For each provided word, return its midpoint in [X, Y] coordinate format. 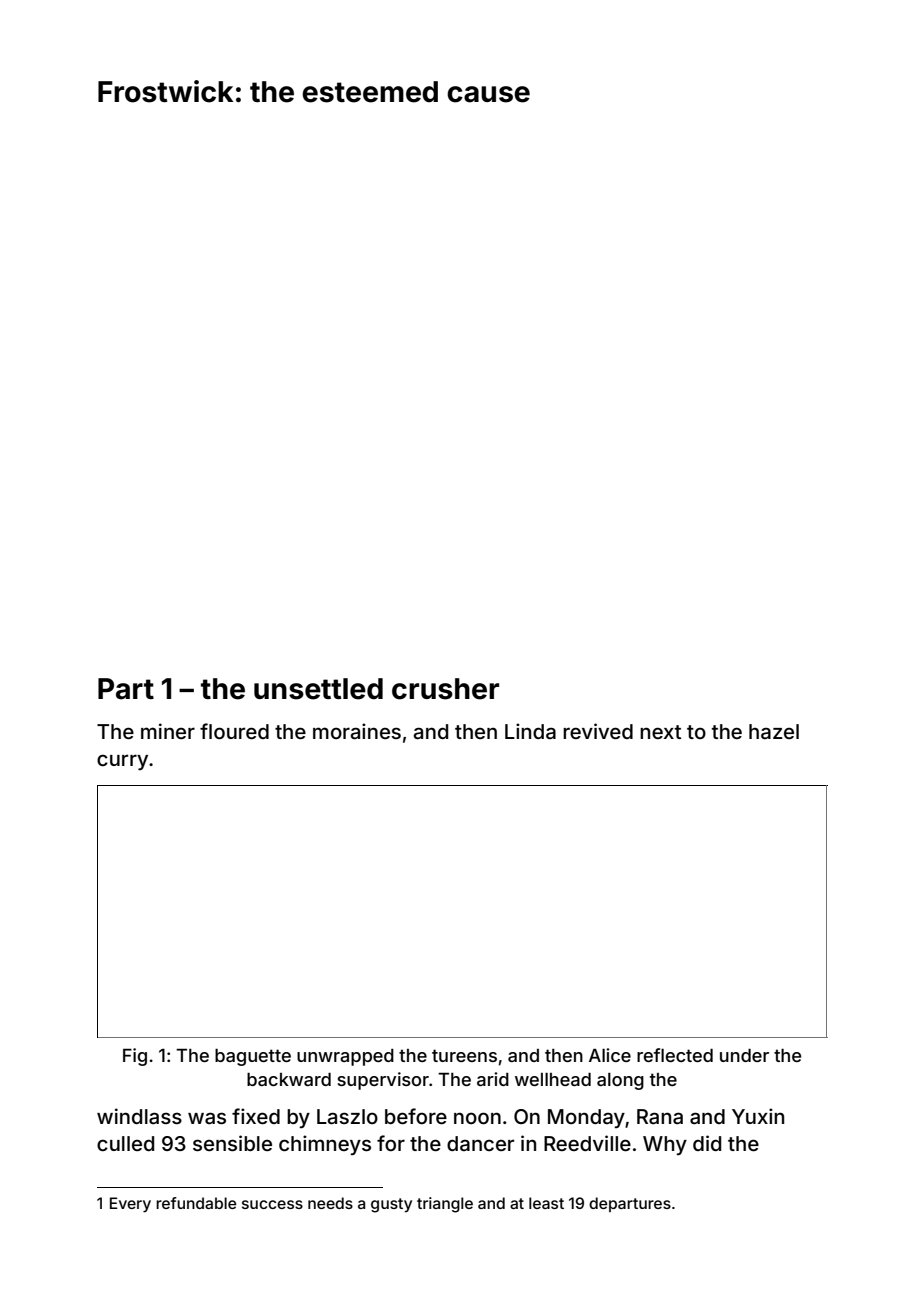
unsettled [318, 689]
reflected [675, 1055]
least [546, 1203]
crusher [445, 689]
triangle [445, 1205]
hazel [774, 731]
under [744, 1055]
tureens [464, 1055]
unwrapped [345, 1057]
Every [130, 1205]
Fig [135, 1057]
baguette [253, 1057]
